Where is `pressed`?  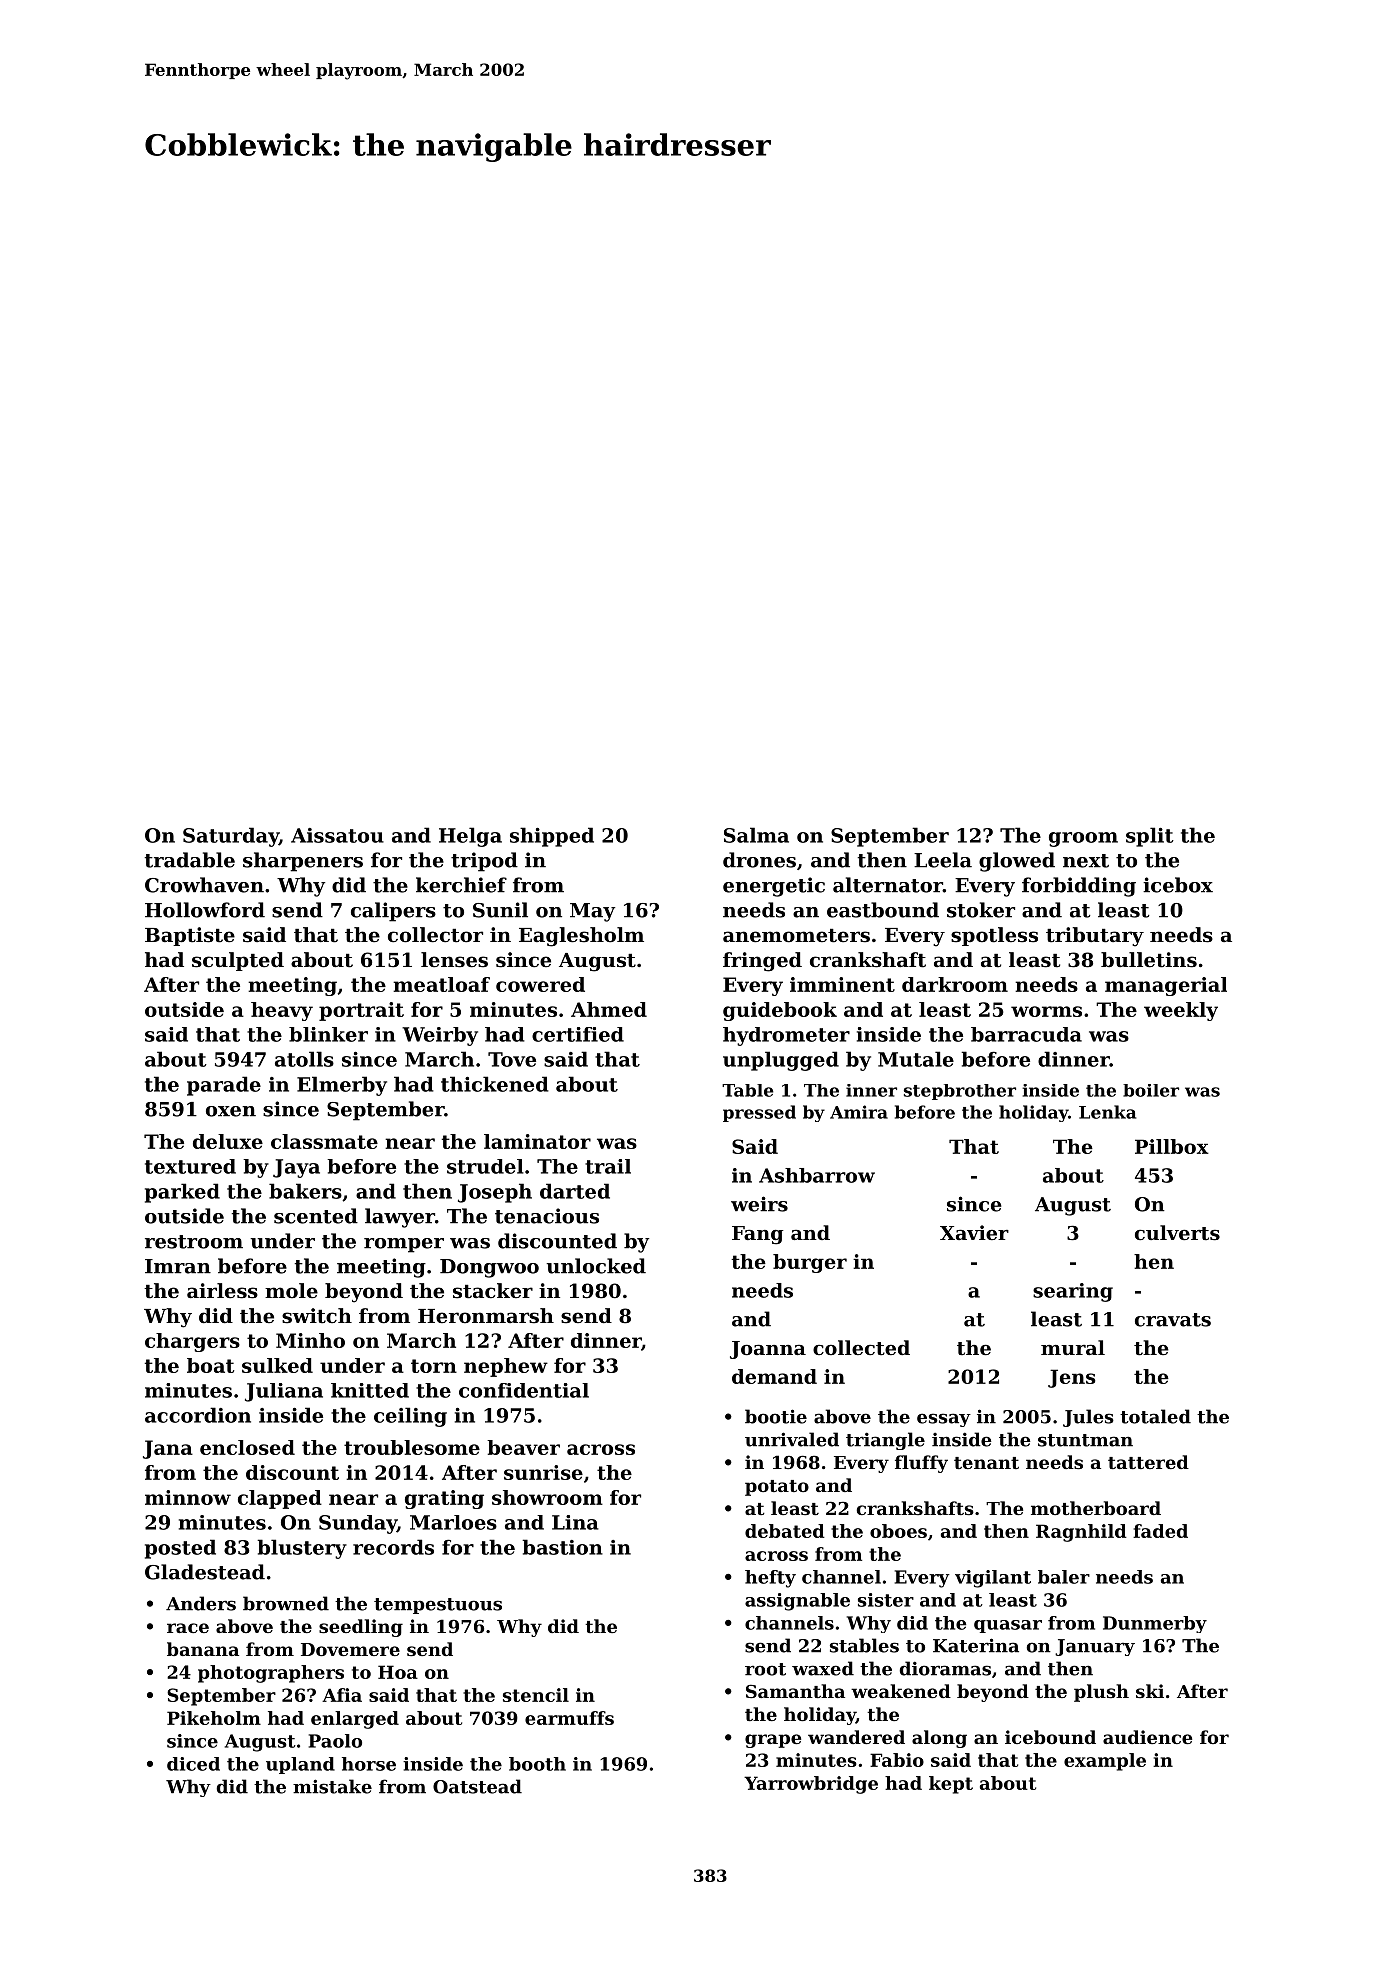
pressed is located at coordinates (759, 1113).
